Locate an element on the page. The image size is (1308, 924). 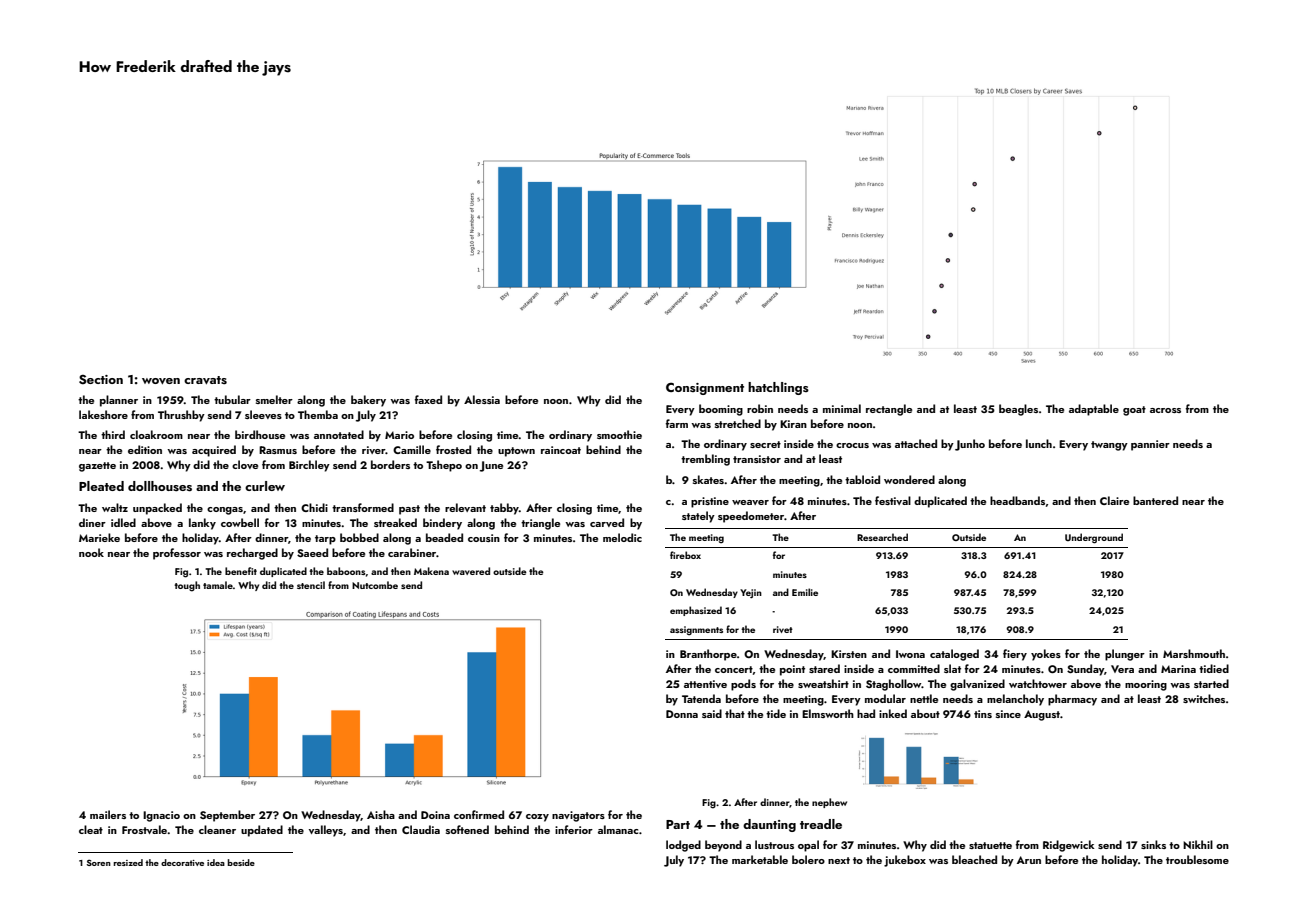
Underground is located at coordinates (1094, 538).
